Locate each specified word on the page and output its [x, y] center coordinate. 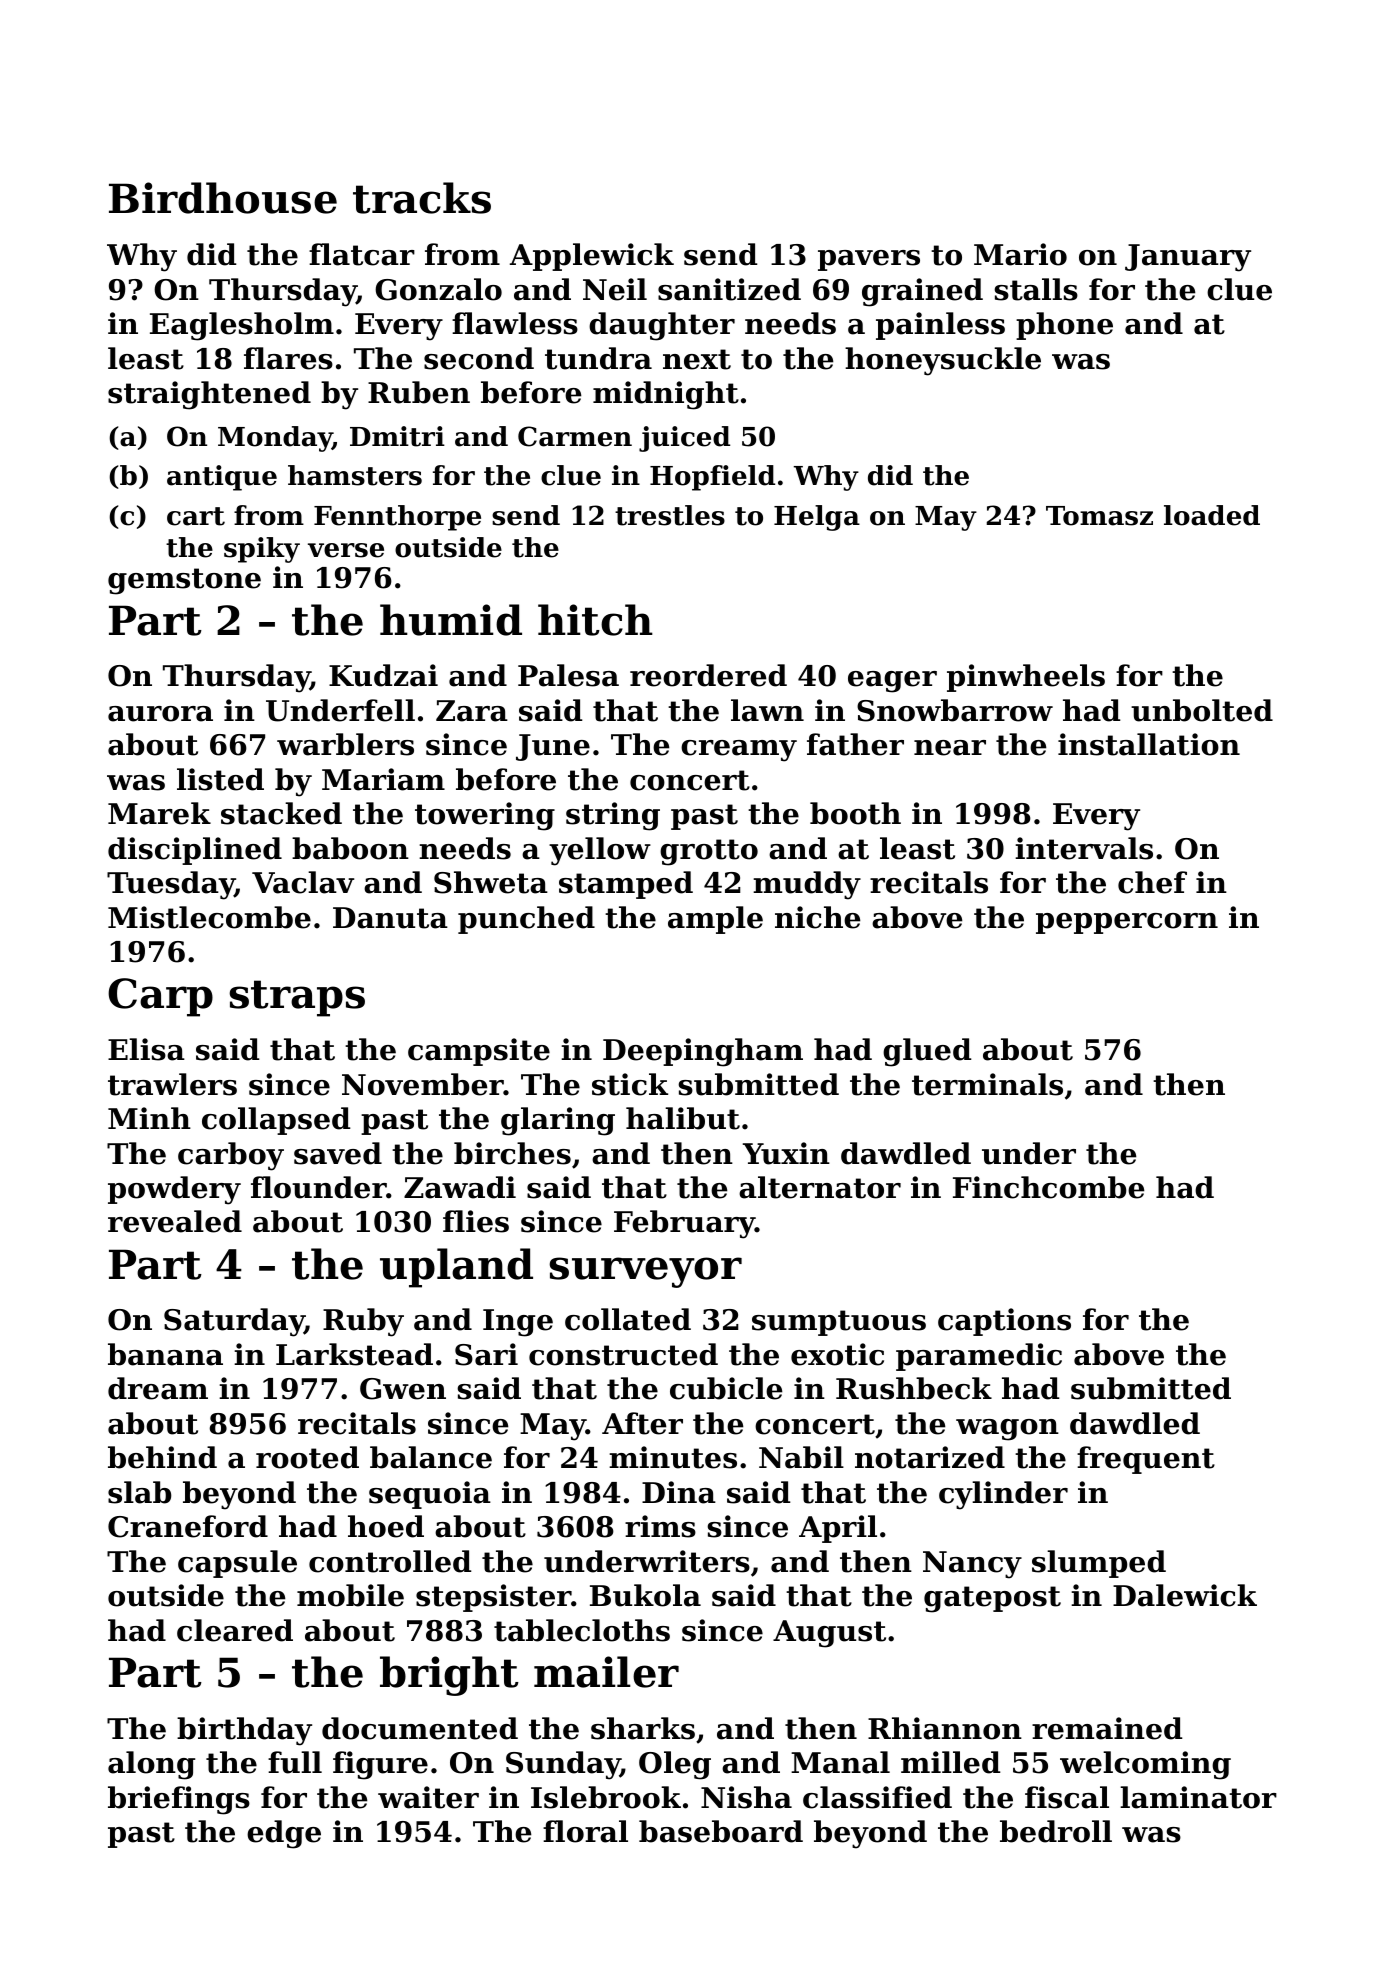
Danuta [390, 918]
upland [456, 1268]
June [553, 747]
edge [284, 1834]
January [1188, 258]
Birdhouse [223, 198]
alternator [820, 1187]
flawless [515, 323]
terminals [987, 1084]
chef [1152, 882]
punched [526, 920]
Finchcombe [1049, 1187]
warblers [345, 744]
